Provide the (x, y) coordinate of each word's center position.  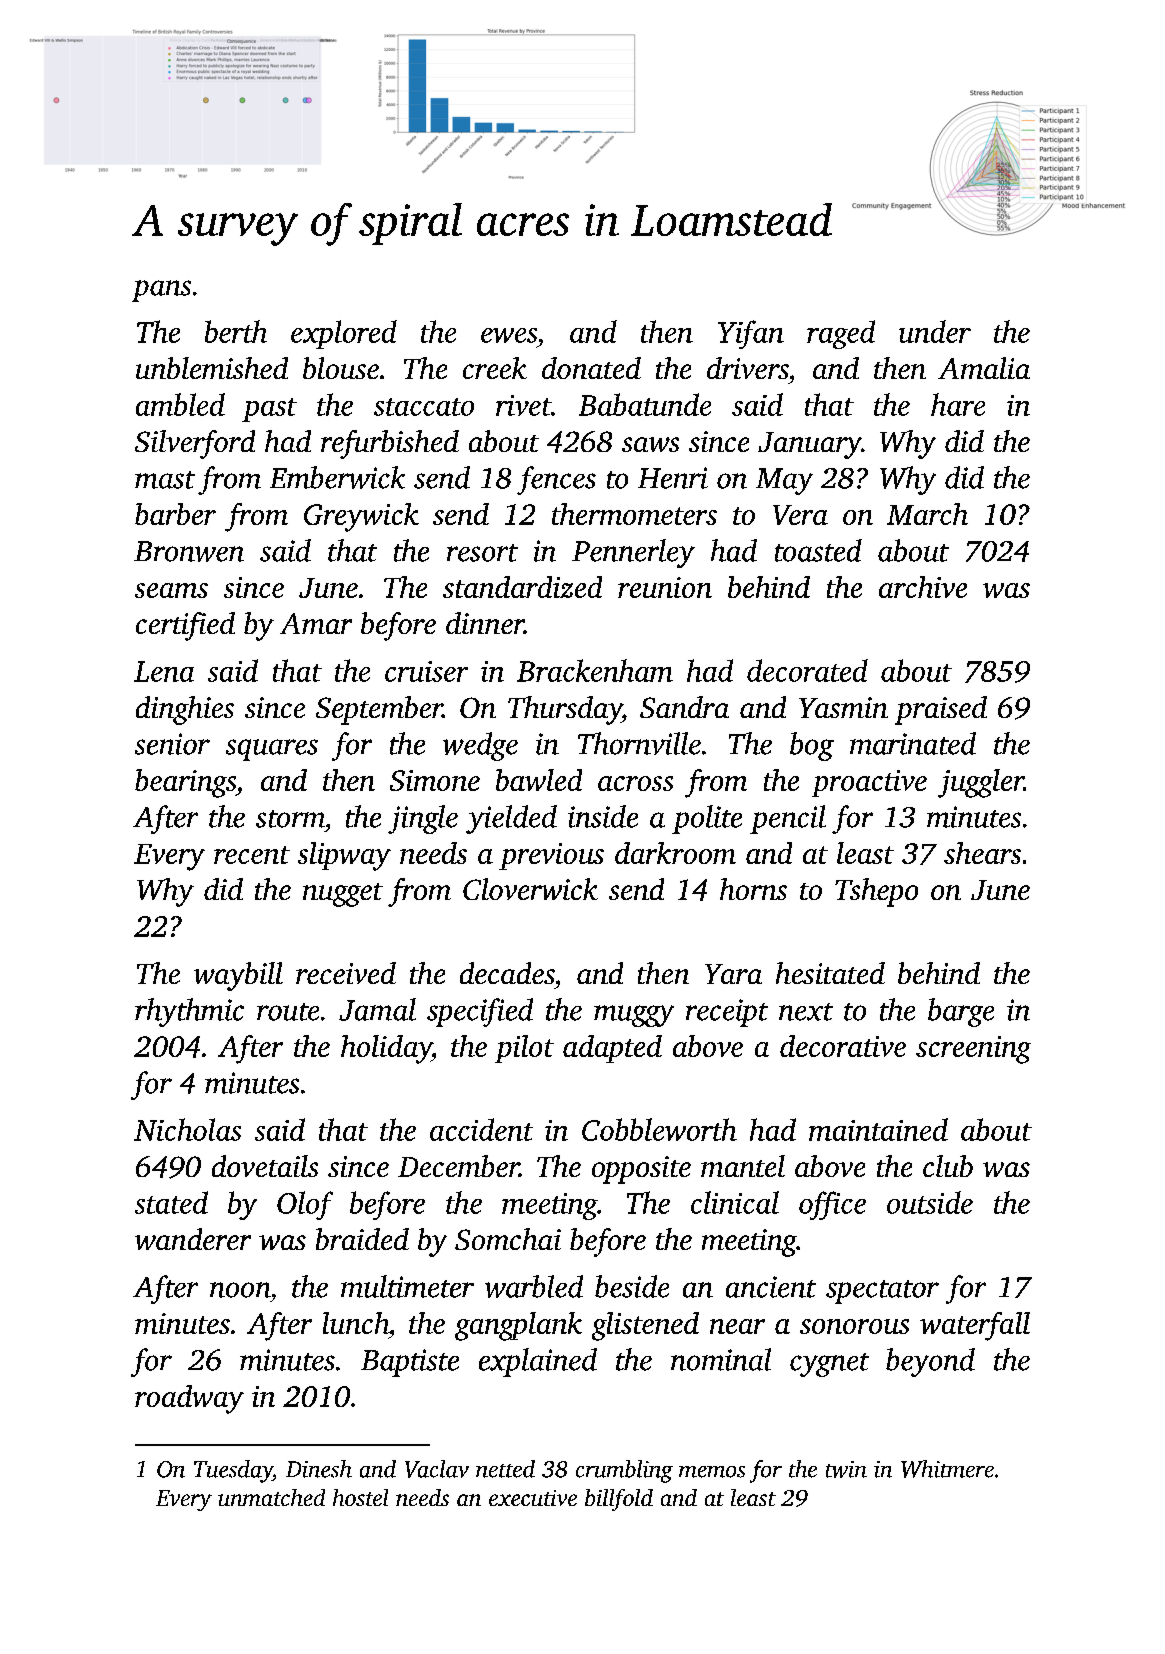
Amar (316, 623)
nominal (721, 1359)
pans (161, 291)
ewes (509, 335)
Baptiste (410, 1363)
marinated (913, 743)
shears (982, 853)
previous (551, 856)
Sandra (684, 707)
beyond (930, 1362)
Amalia (984, 368)
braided (362, 1239)
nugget (343, 895)
